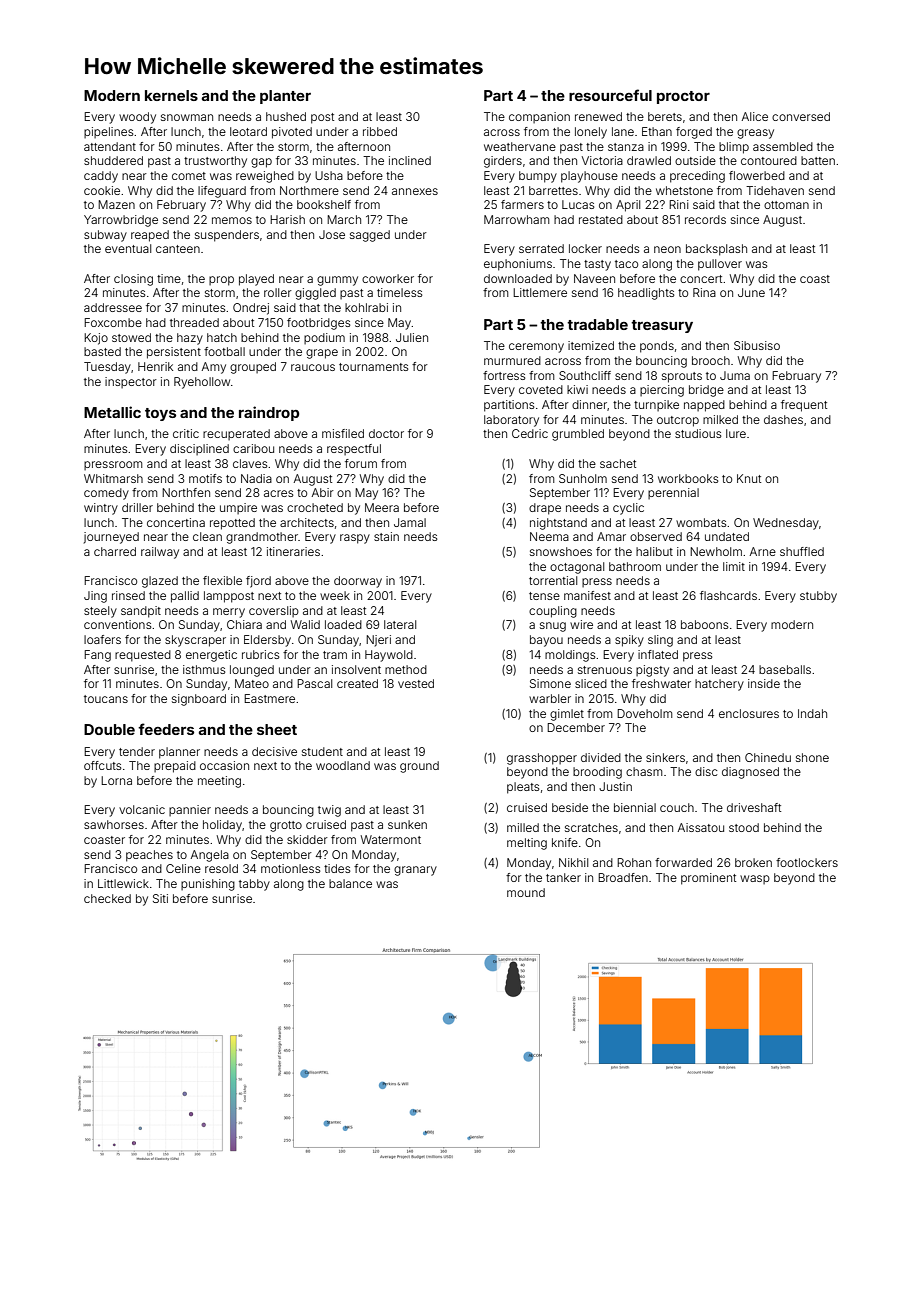 Image resolution: width=924 pixels, height=1308 pixels. What do you see at coordinates (720, 265) in the screenshot?
I see `pullover` at bounding box center [720, 265].
